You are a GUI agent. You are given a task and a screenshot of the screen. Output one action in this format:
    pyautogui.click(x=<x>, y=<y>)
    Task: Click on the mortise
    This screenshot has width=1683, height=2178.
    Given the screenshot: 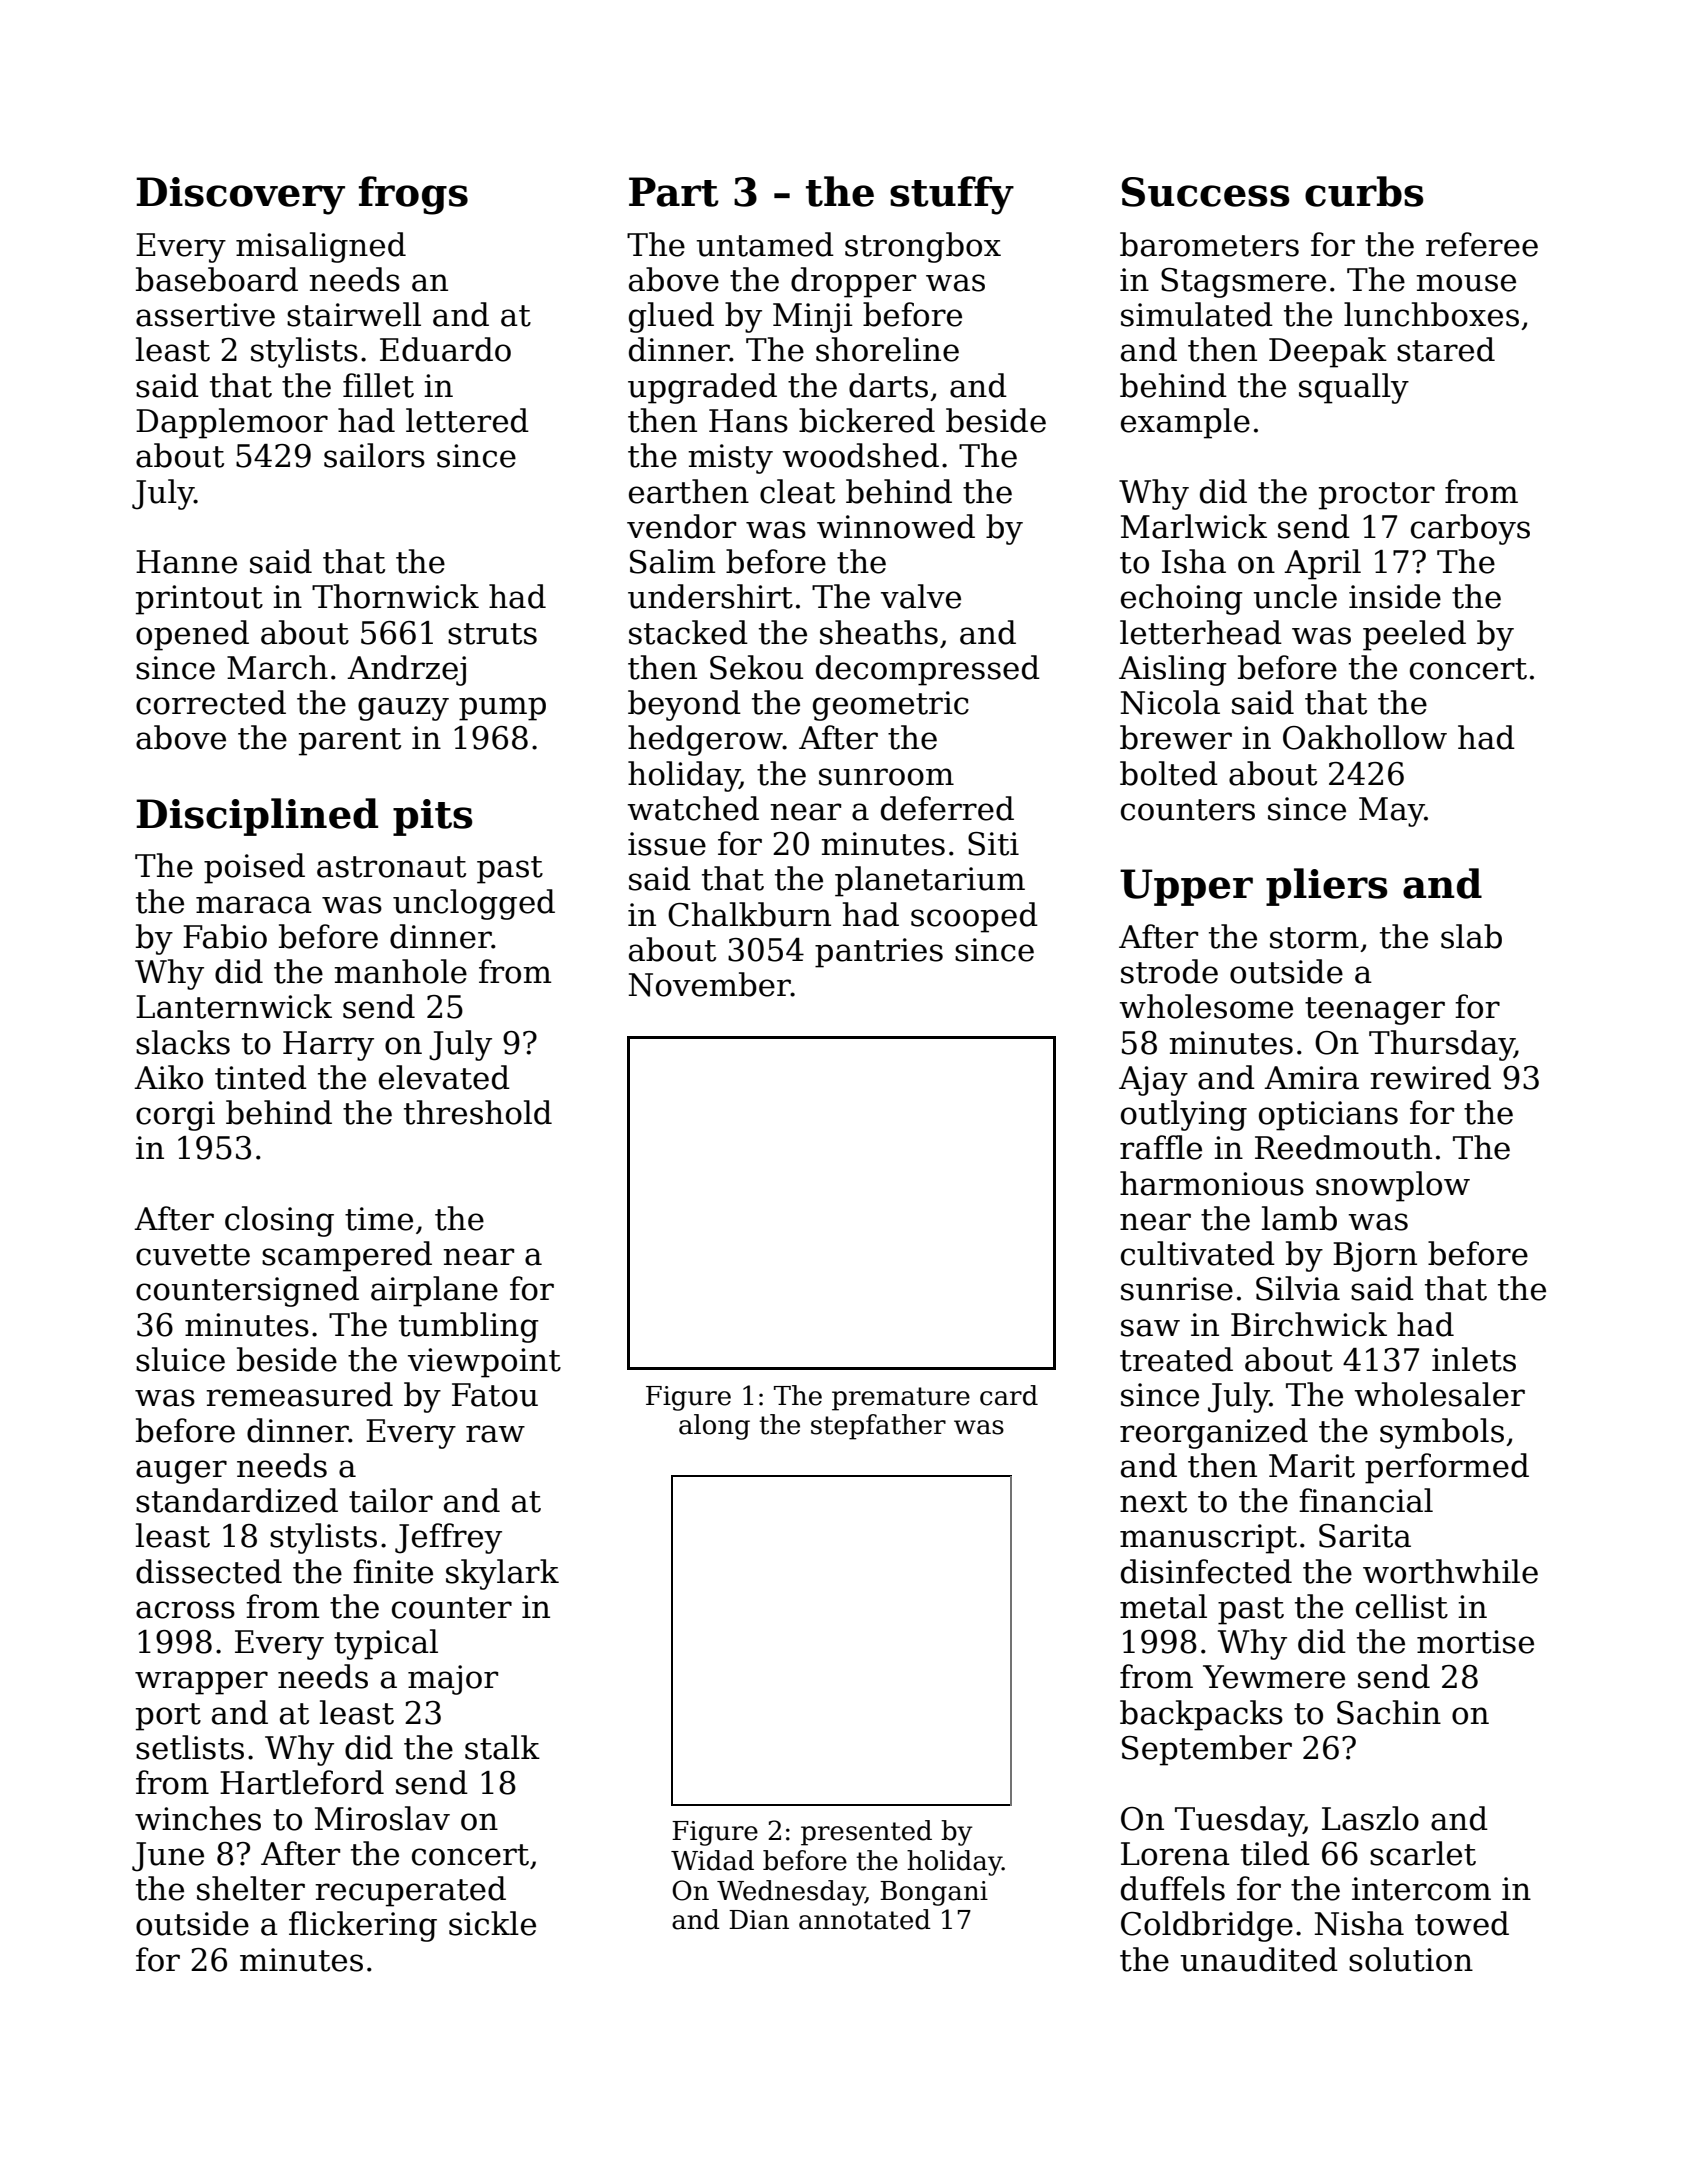 What is the action you would take?
    pyautogui.click(x=1475, y=1642)
